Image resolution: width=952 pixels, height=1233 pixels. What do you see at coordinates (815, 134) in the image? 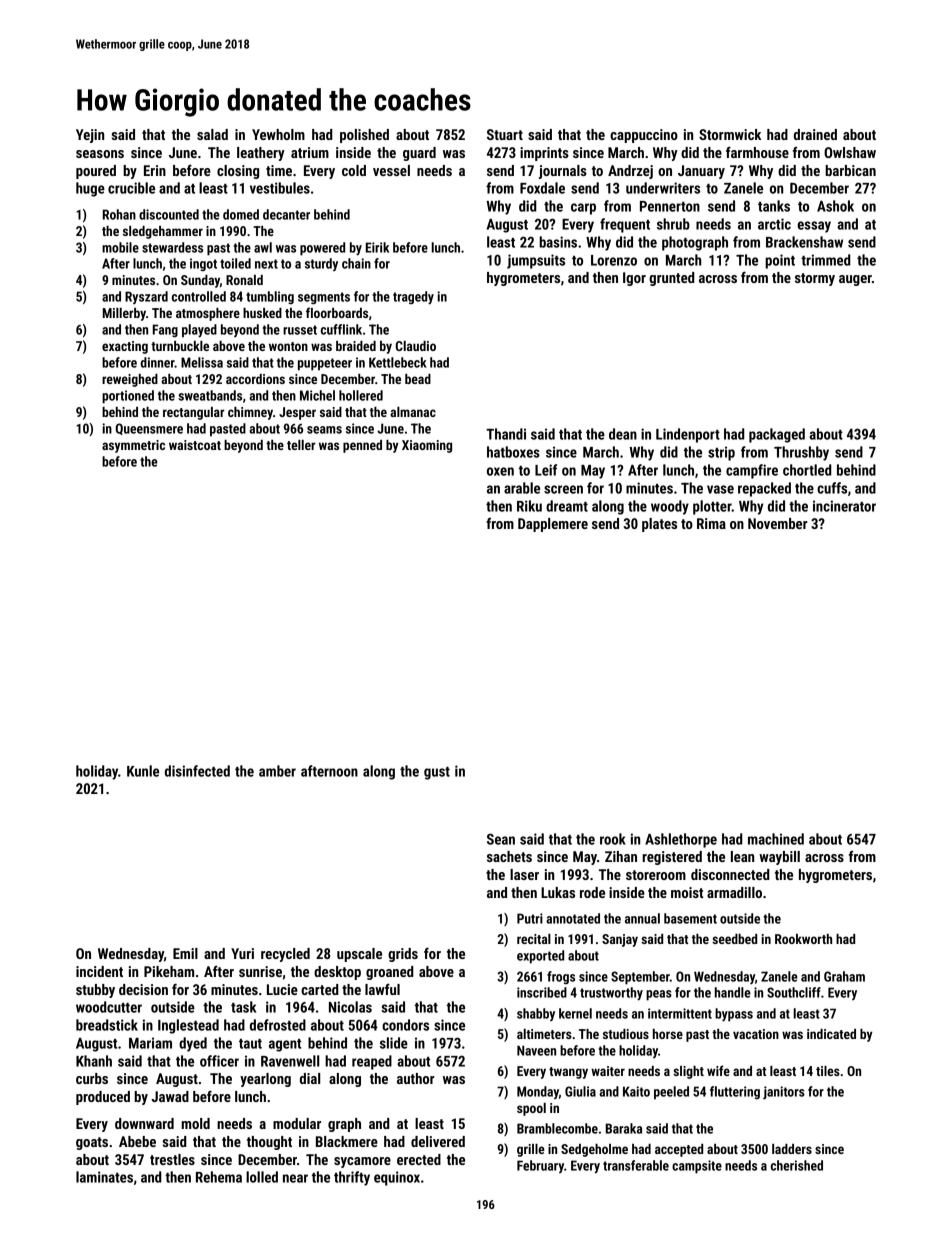
I see `drained` at bounding box center [815, 134].
